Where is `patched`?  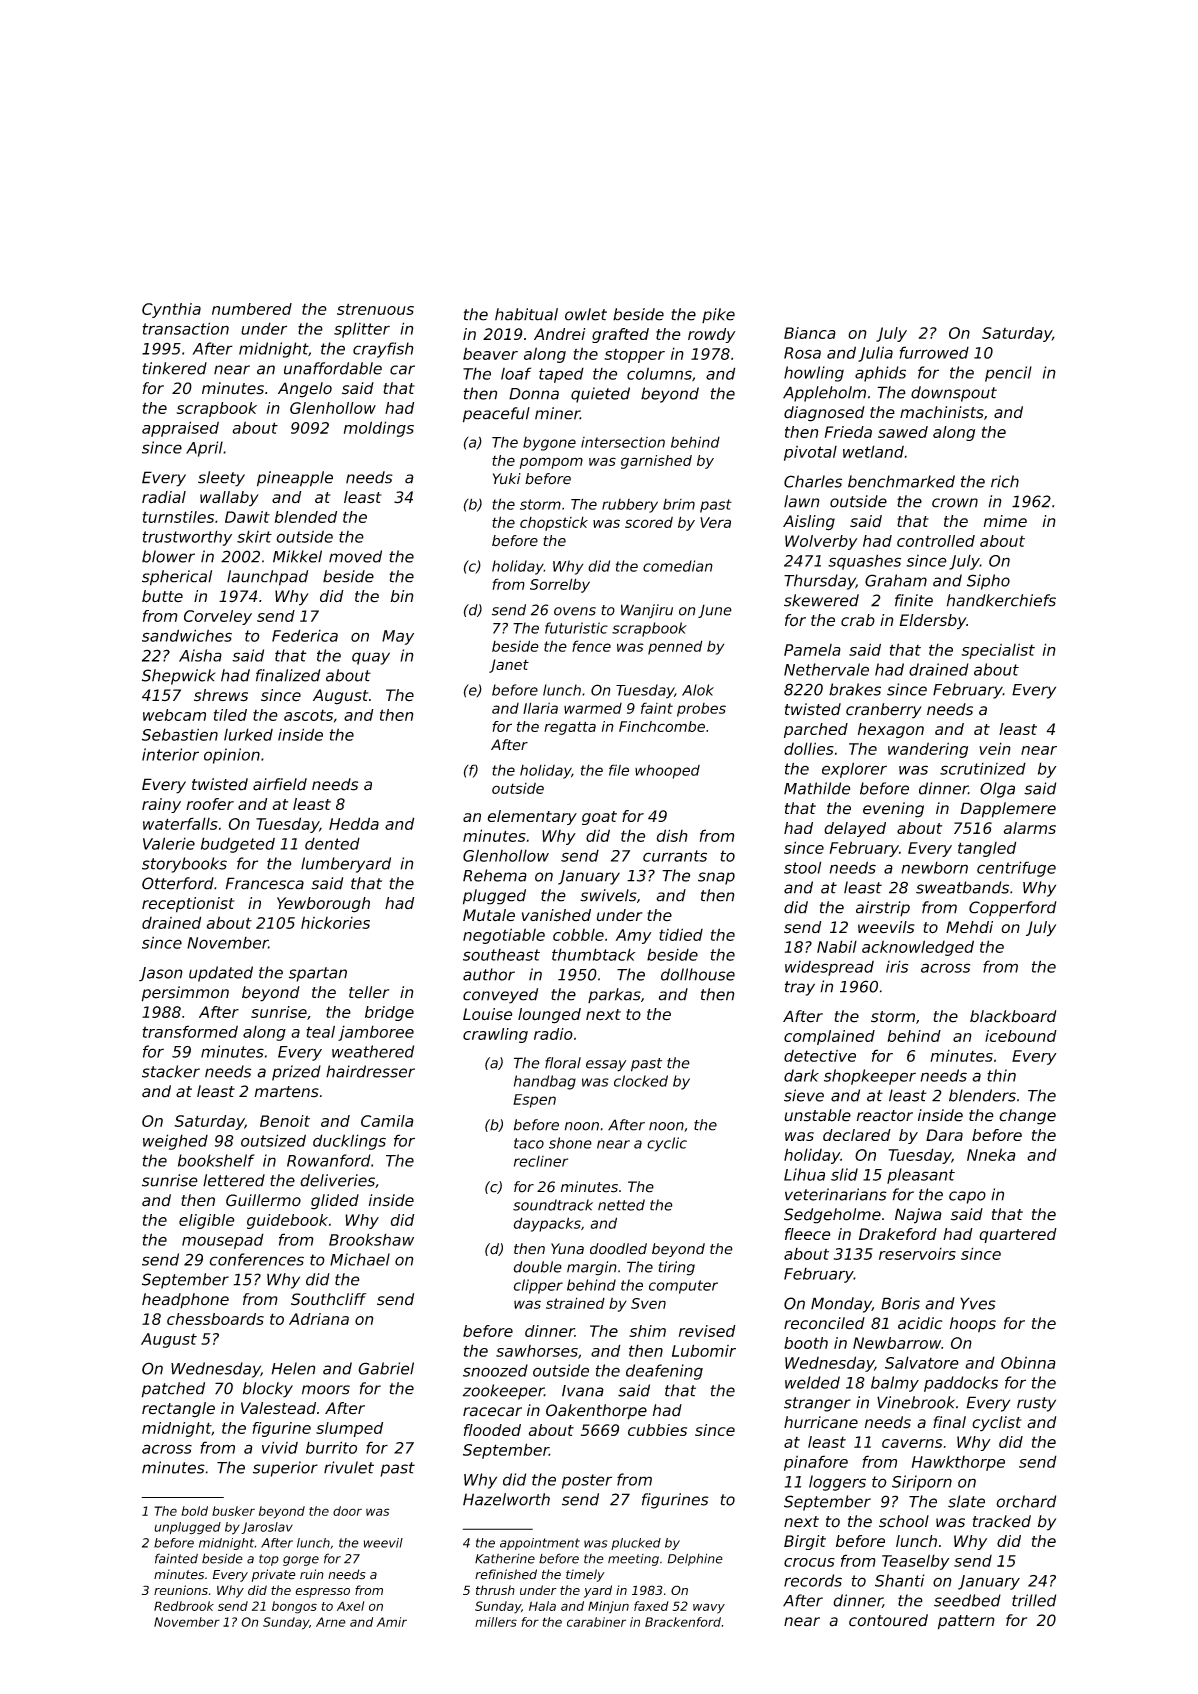
patched is located at coordinates (173, 1390).
